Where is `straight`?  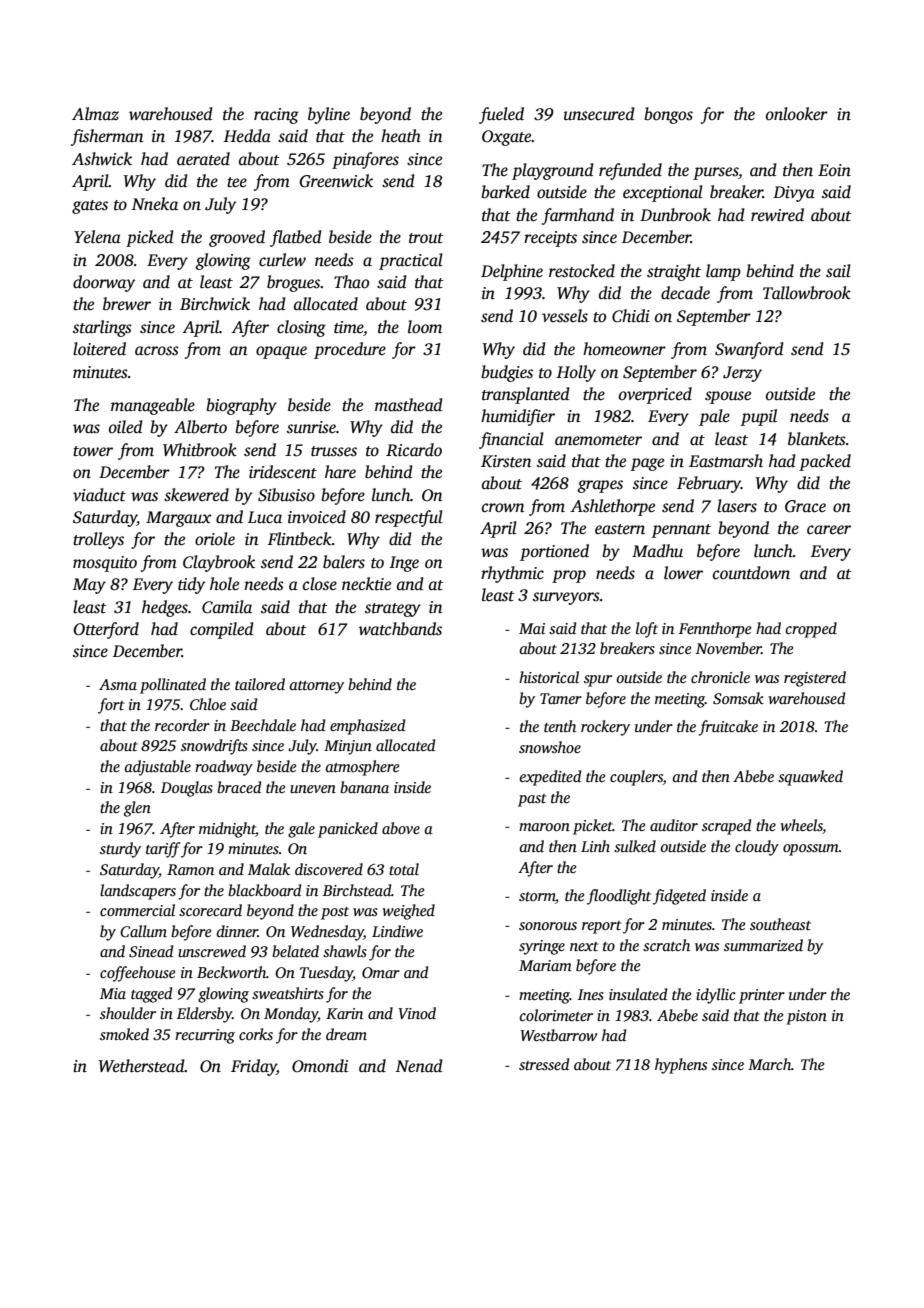 straight is located at coordinates (674, 272).
